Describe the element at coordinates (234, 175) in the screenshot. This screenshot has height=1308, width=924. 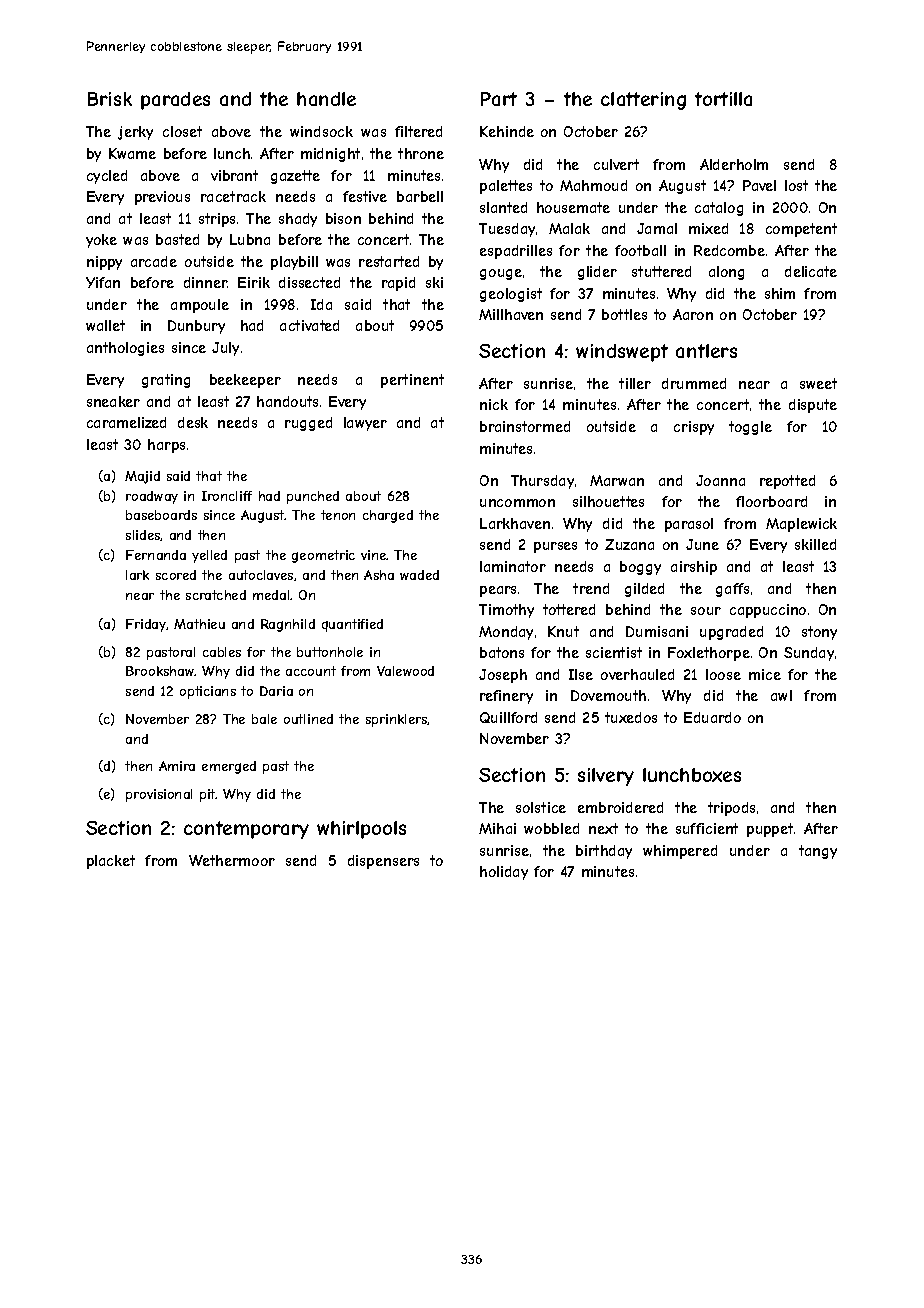
I see `vibrant` at that location.
